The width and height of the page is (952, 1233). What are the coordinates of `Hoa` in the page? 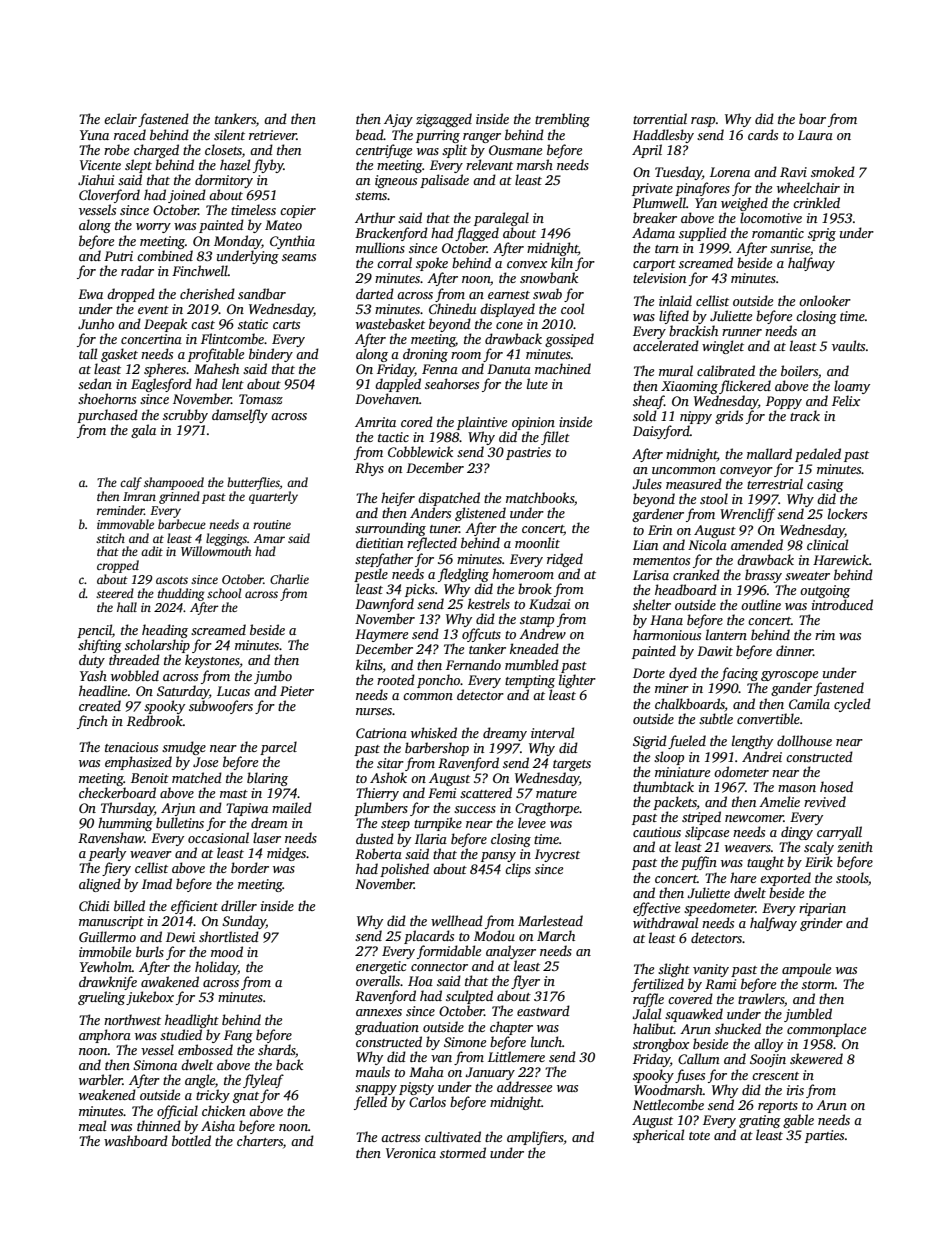 It's located at (420, 981).
